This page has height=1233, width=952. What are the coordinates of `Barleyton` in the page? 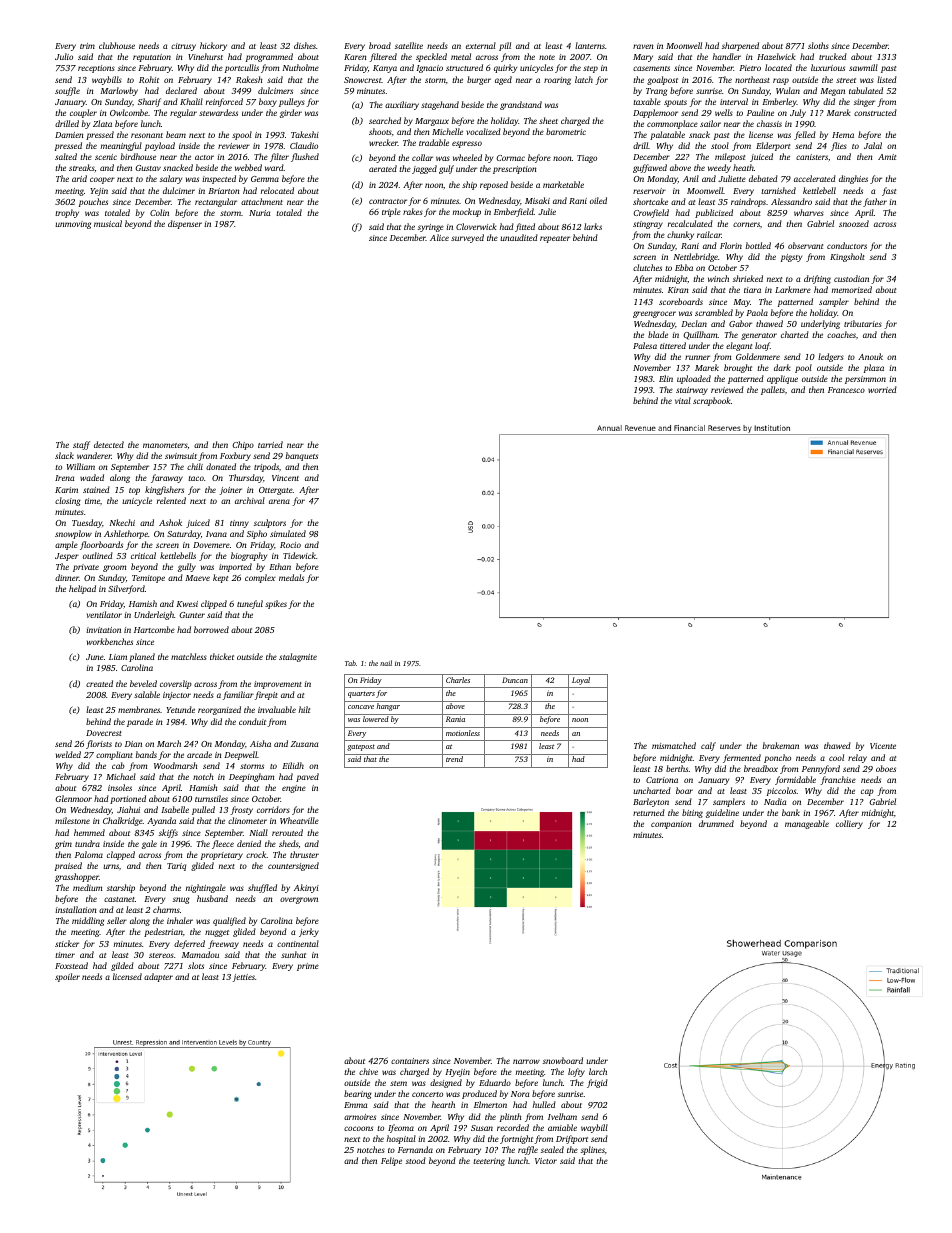 It's located at (651, 802).
